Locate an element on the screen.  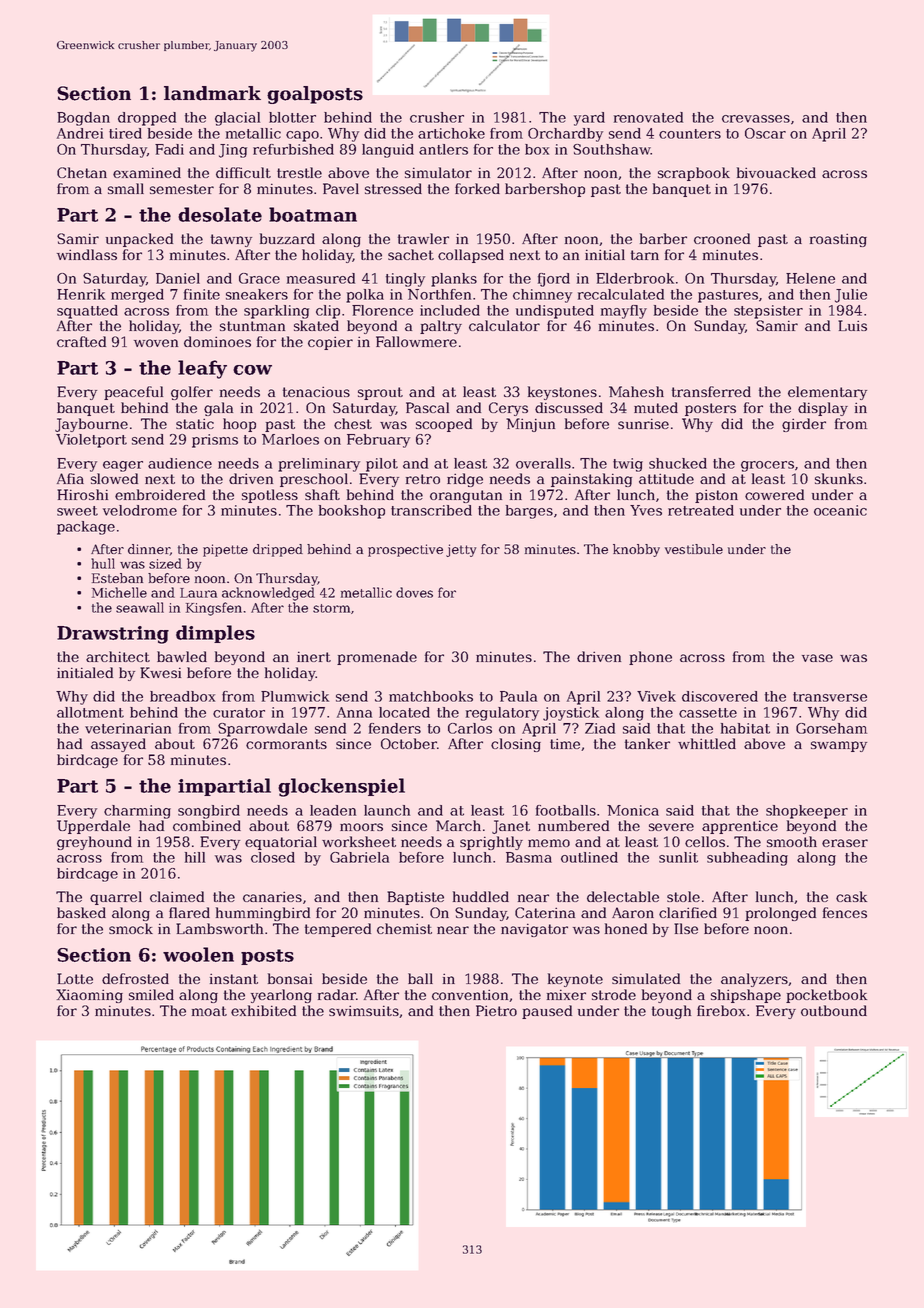
glacial is located at coordinates (237, 119).
